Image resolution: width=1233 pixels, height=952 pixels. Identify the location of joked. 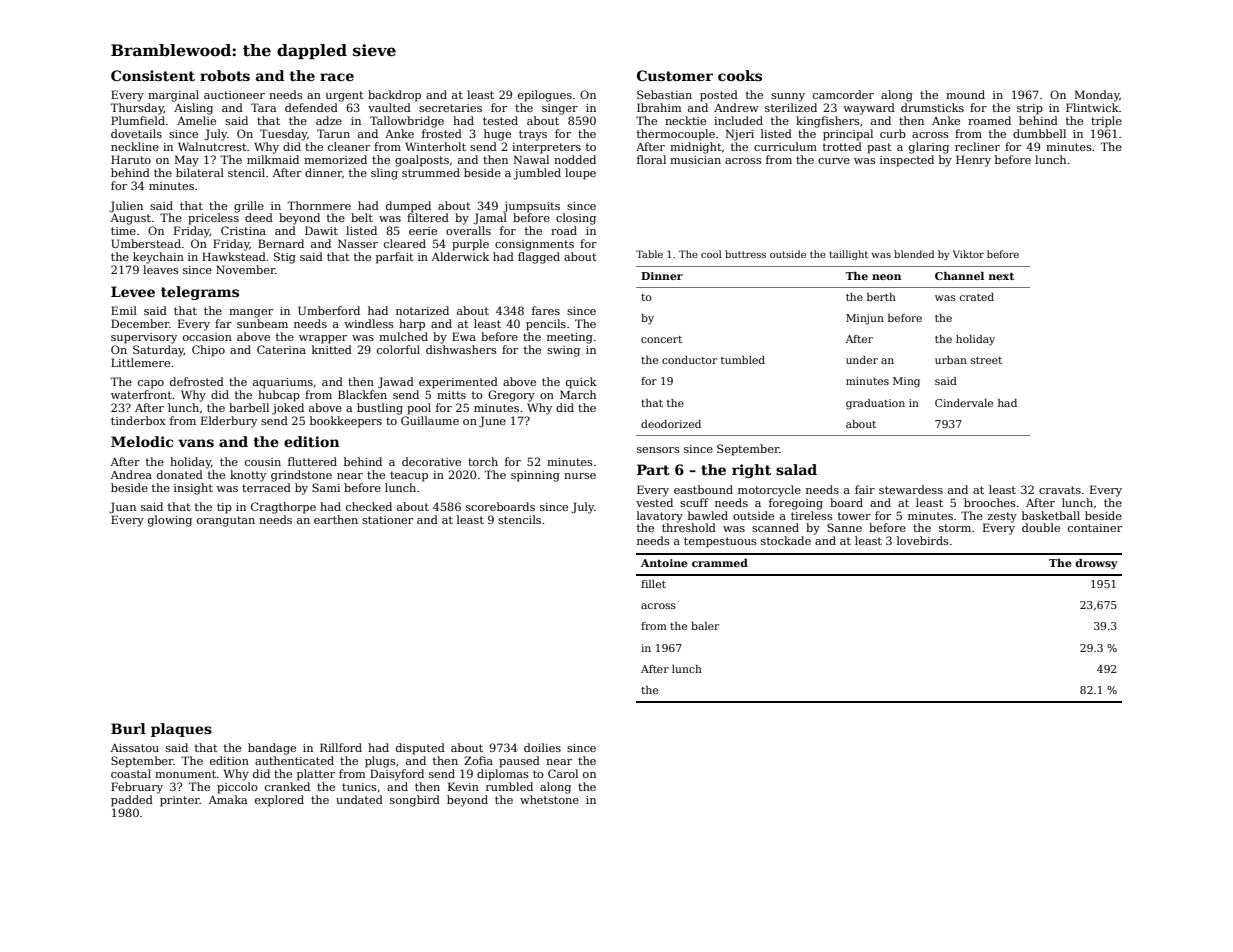
(288, 409).
